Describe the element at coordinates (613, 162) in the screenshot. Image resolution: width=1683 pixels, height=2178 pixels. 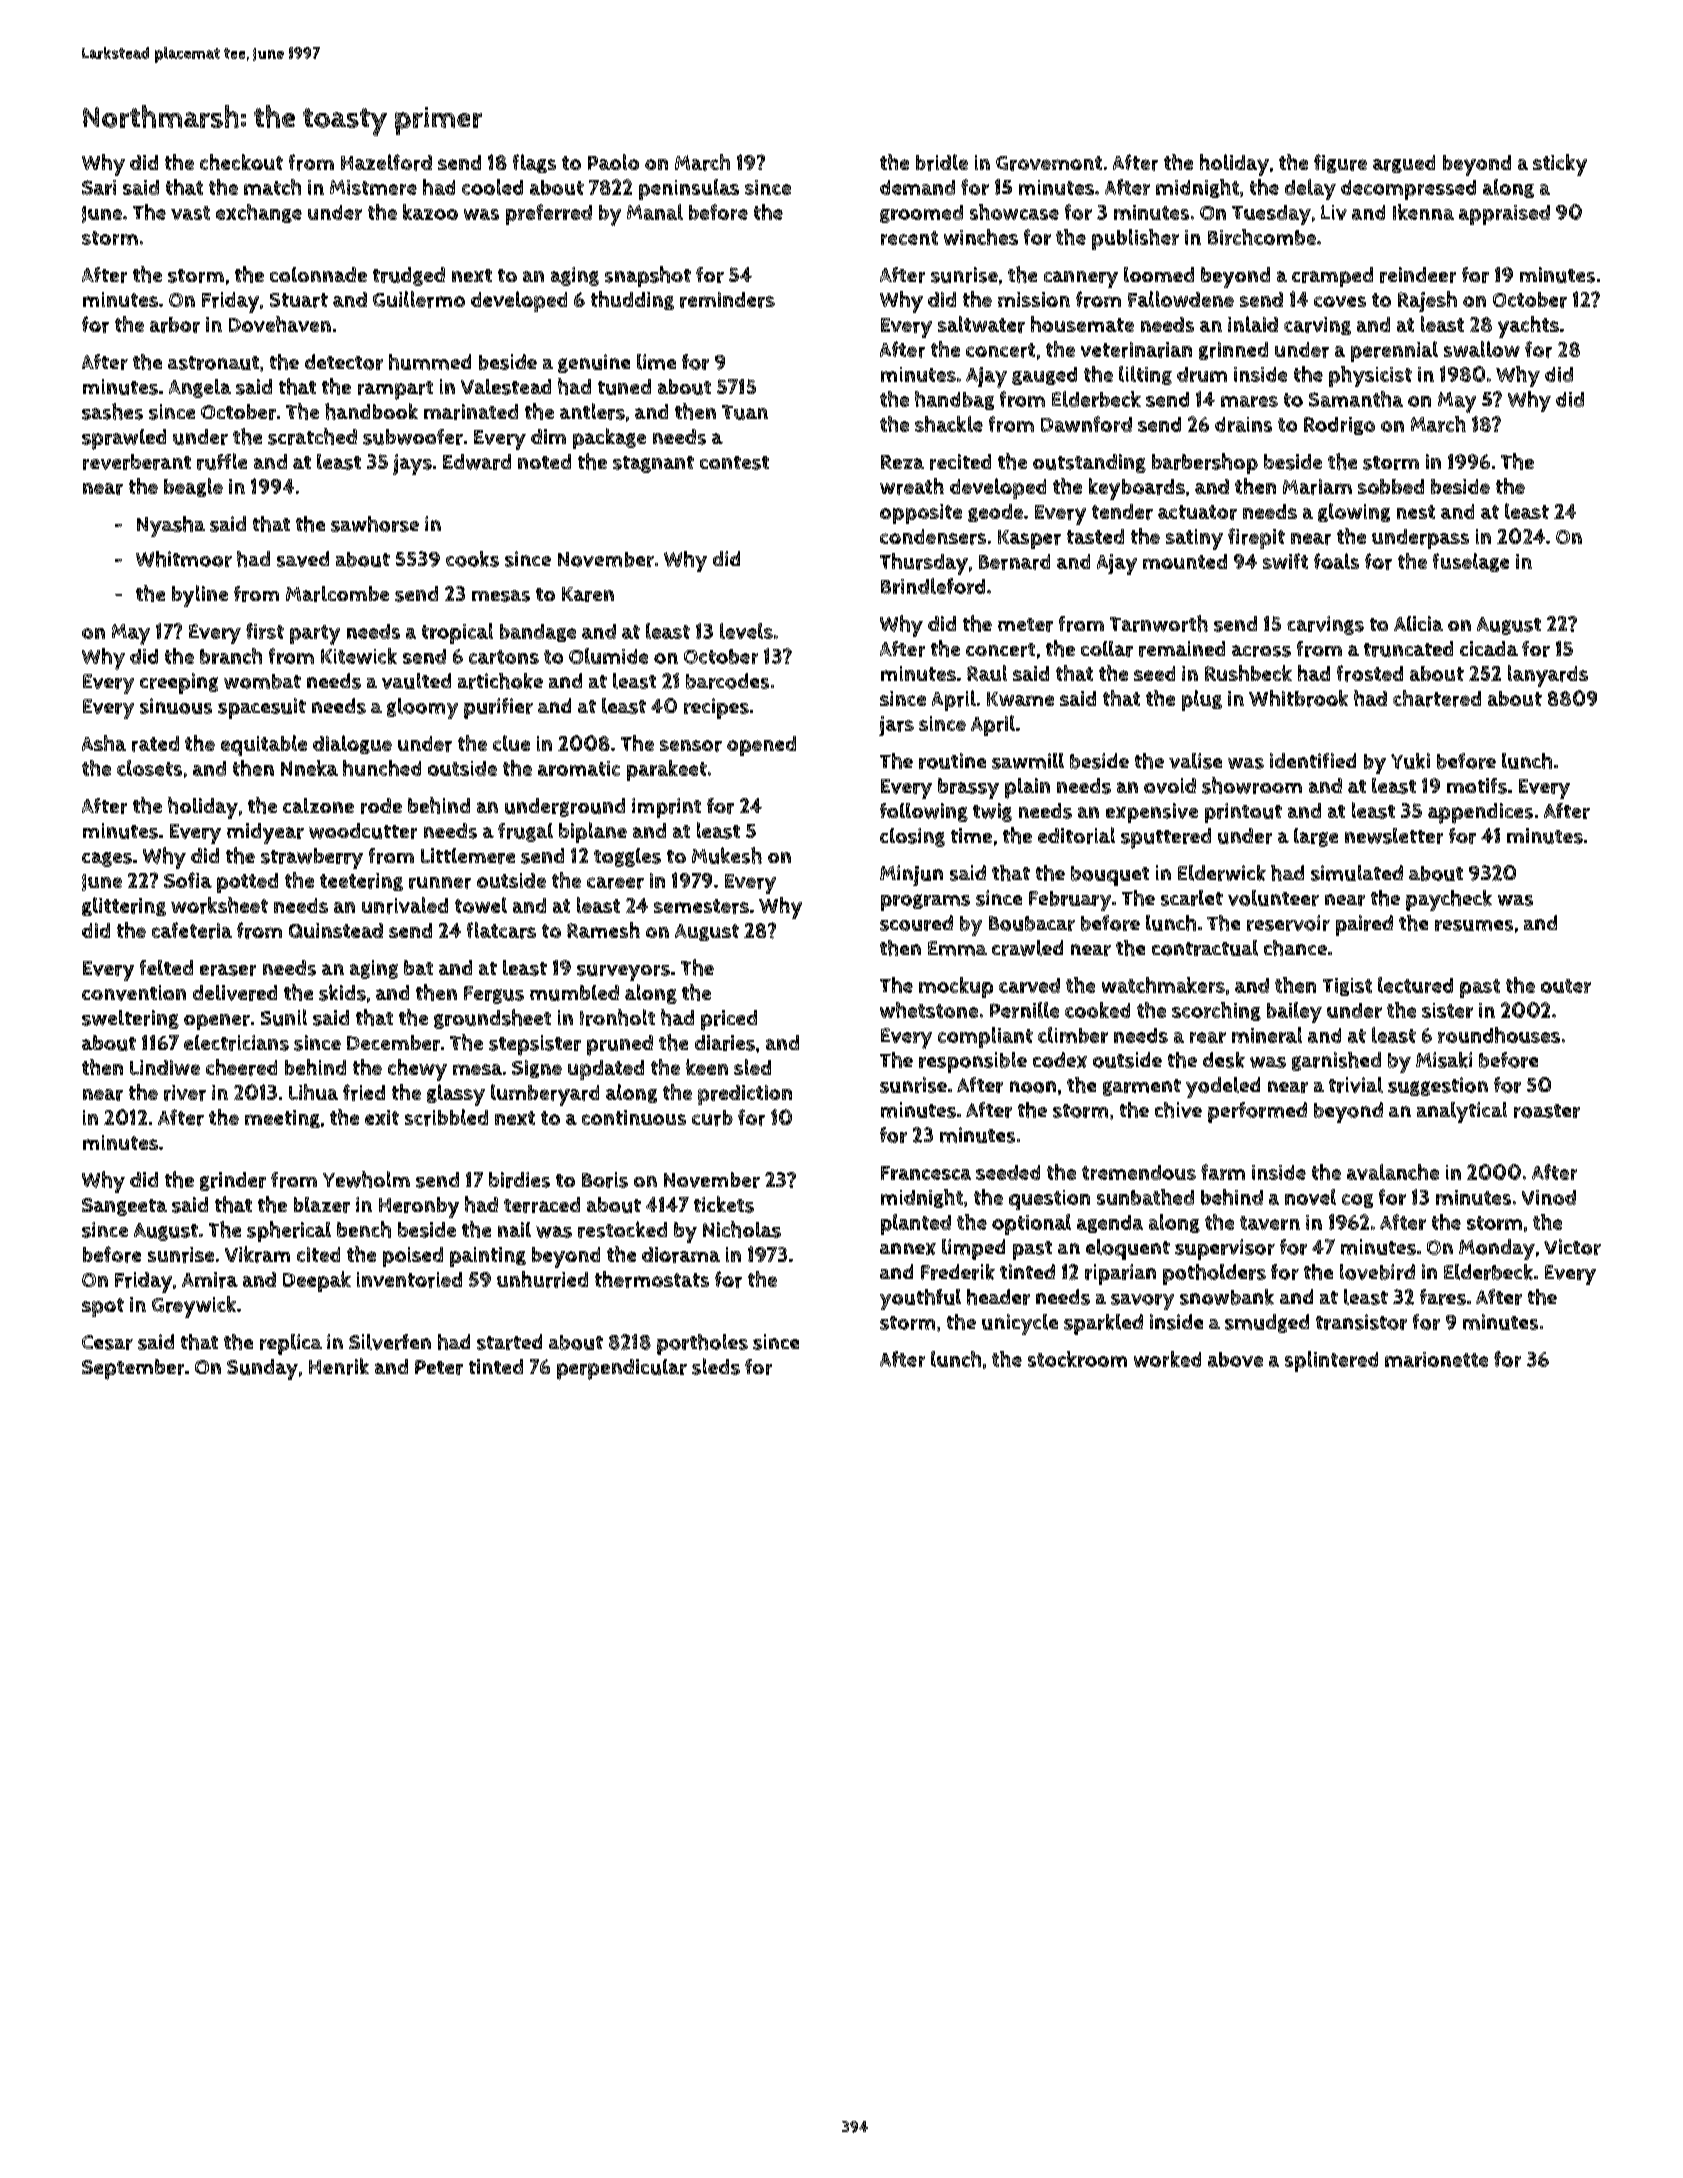
I see `Paolo` at that location.
